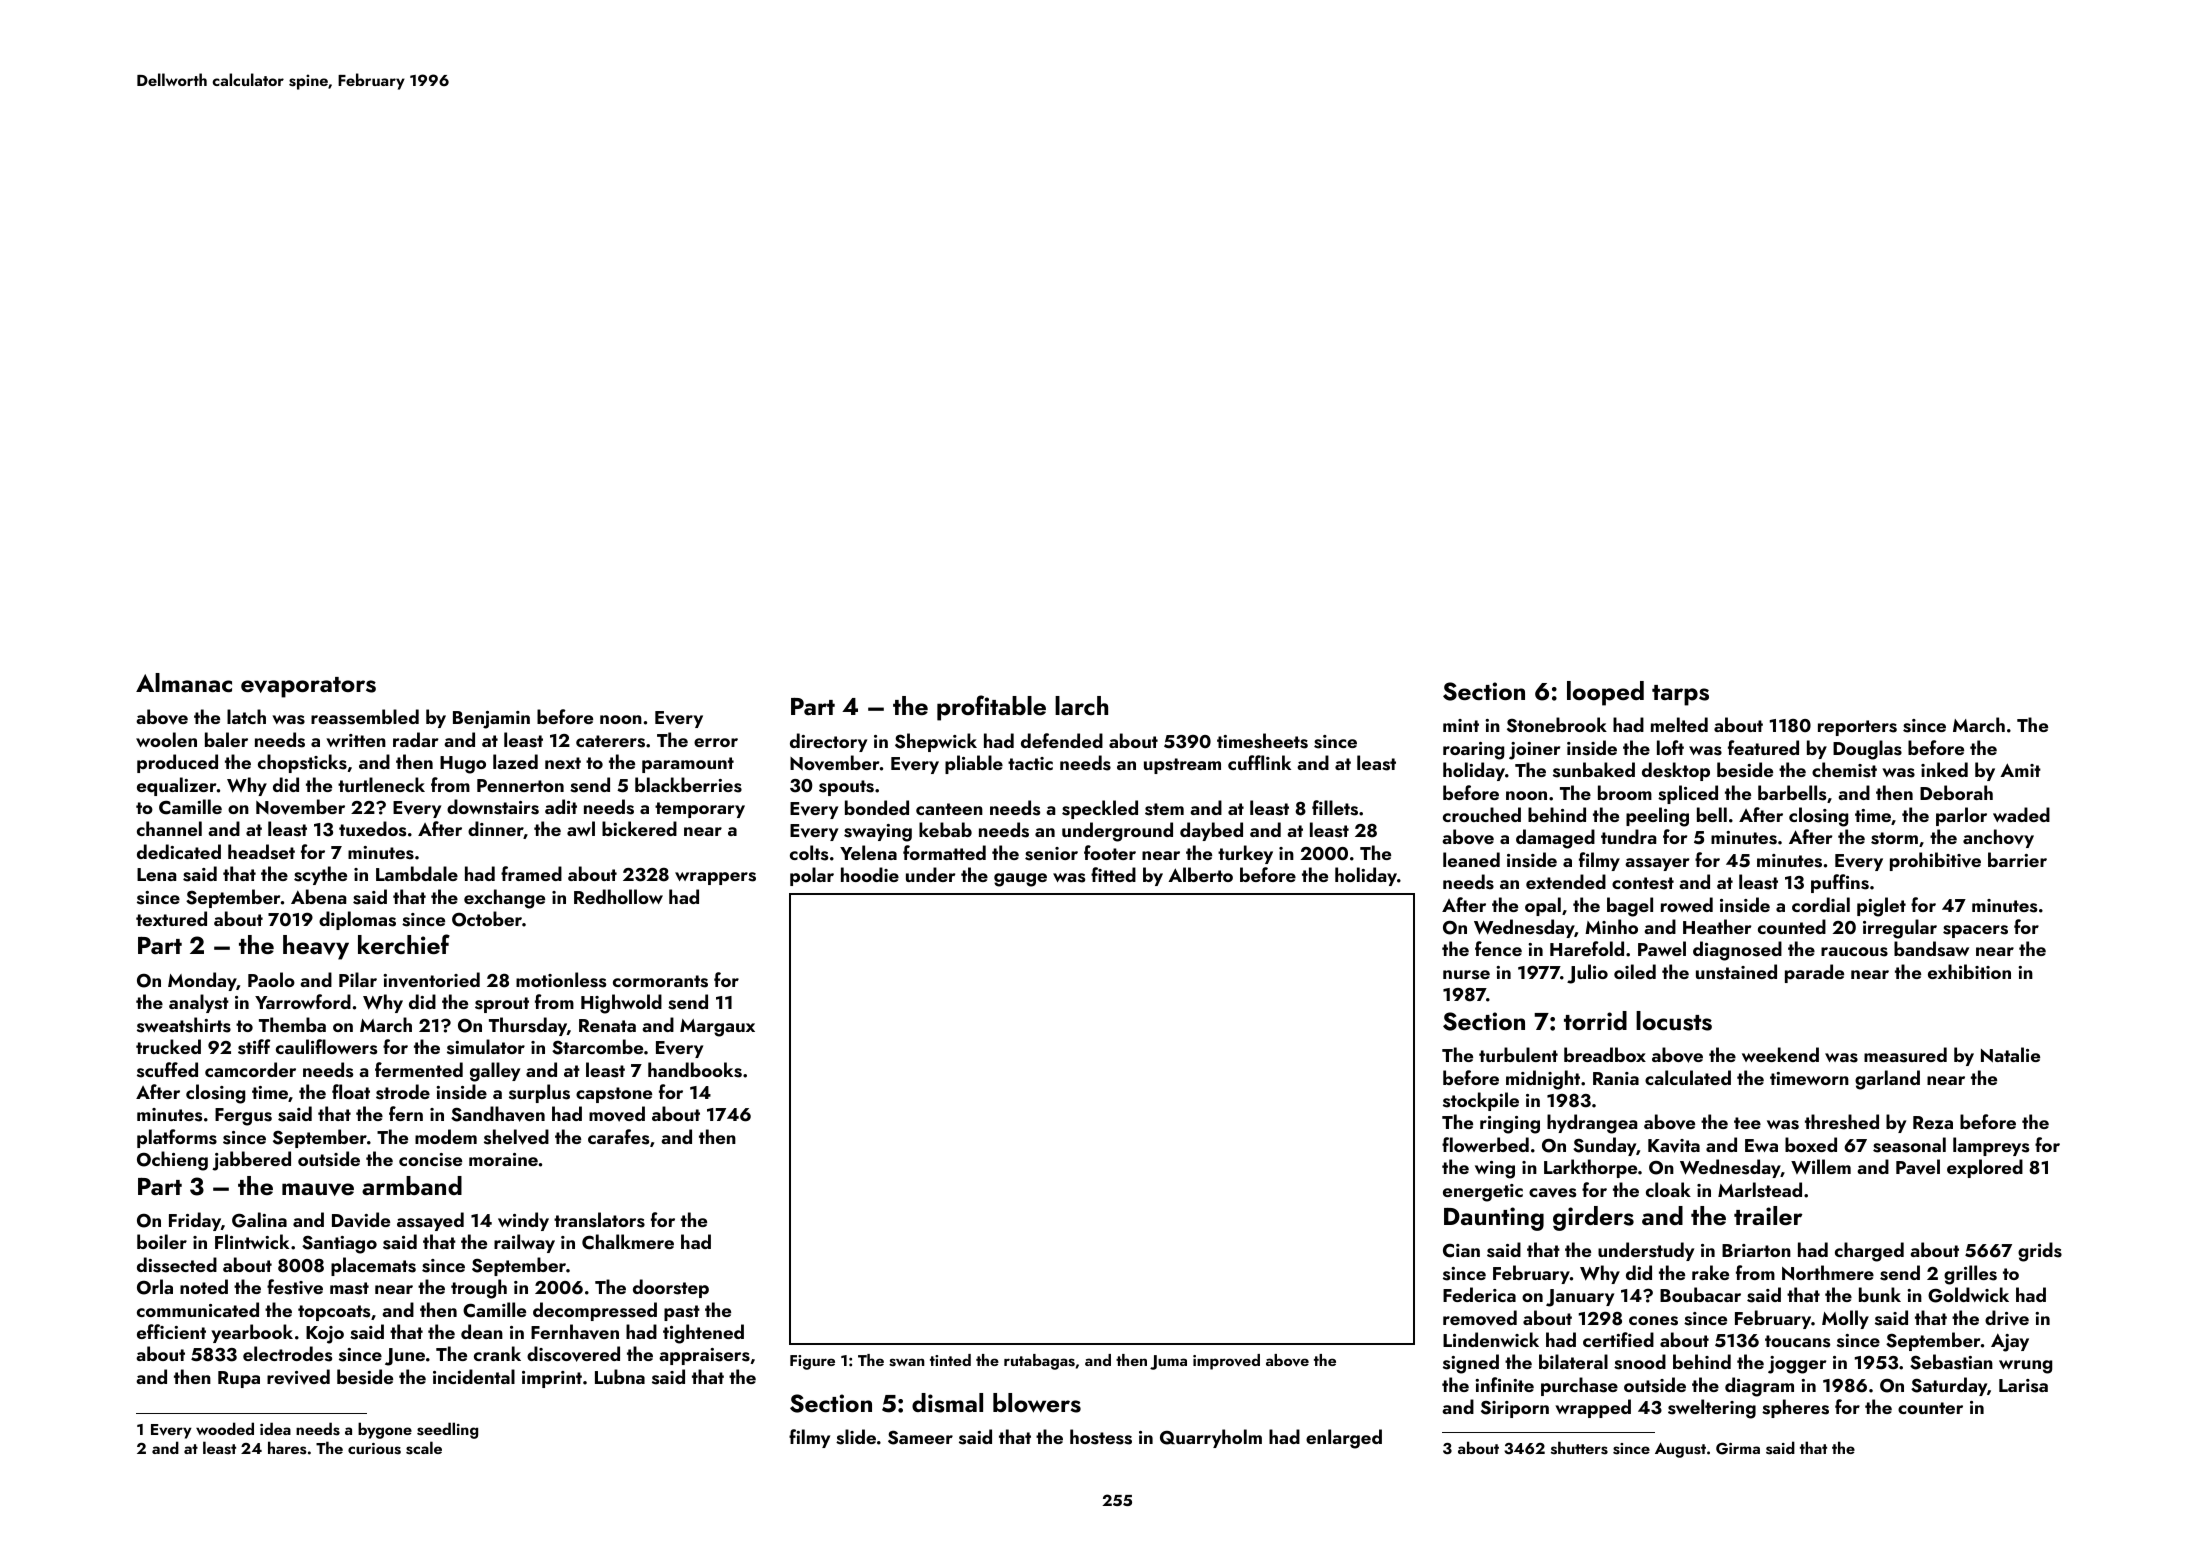  Describe the element at coordinates (1245, 854) in the image. I see `turkey` at that location.
